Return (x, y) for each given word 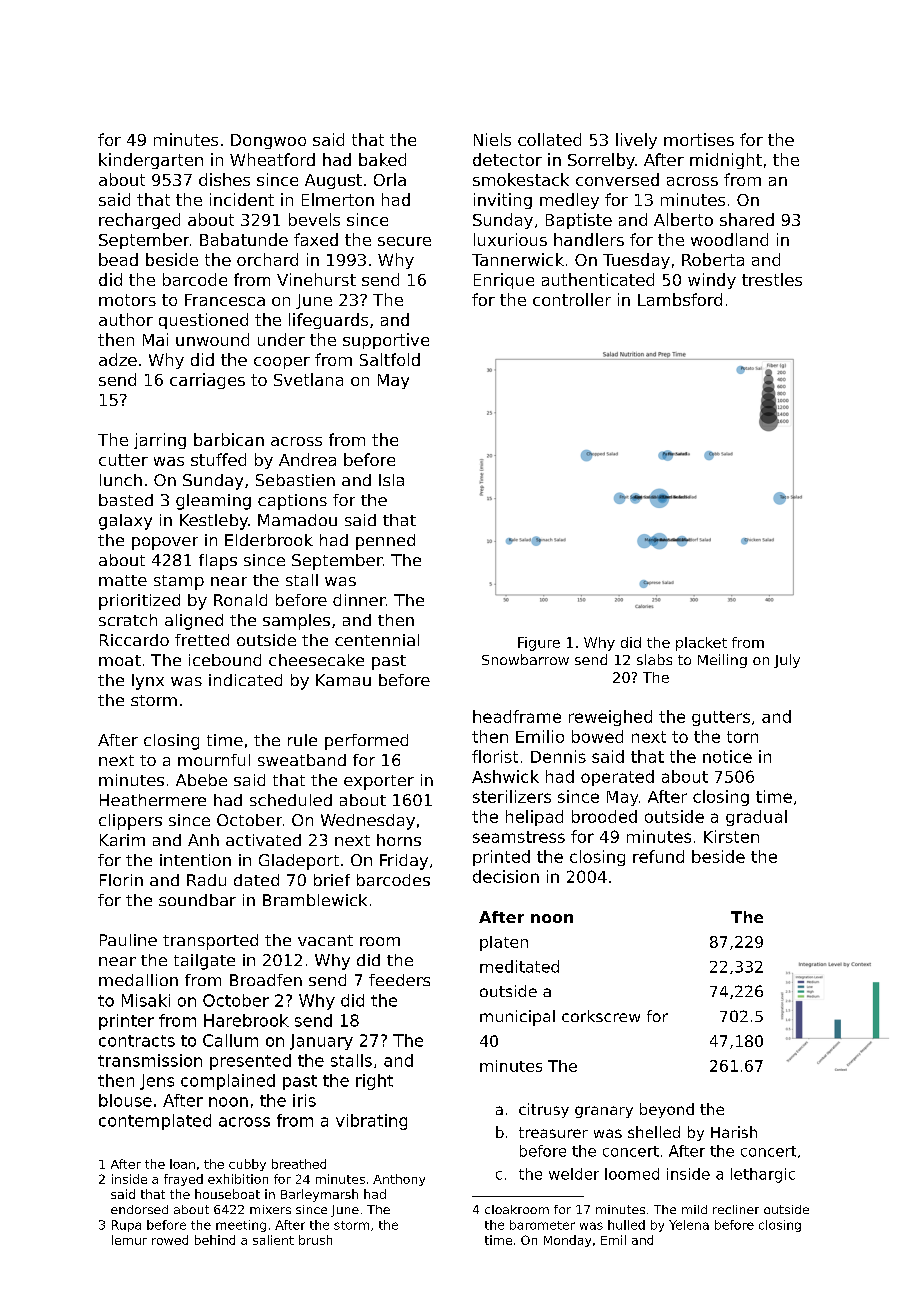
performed (366, 742)
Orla (390, 179)
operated (617, 778)
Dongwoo (268, 141)
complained (228, 1082)
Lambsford (680, 299)
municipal (517, 1018)
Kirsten (731, 836)
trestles (772, 279)
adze (118, 359)
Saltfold (390, 359)
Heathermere (153, 800)
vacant (325, 940)
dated (256, 880)
